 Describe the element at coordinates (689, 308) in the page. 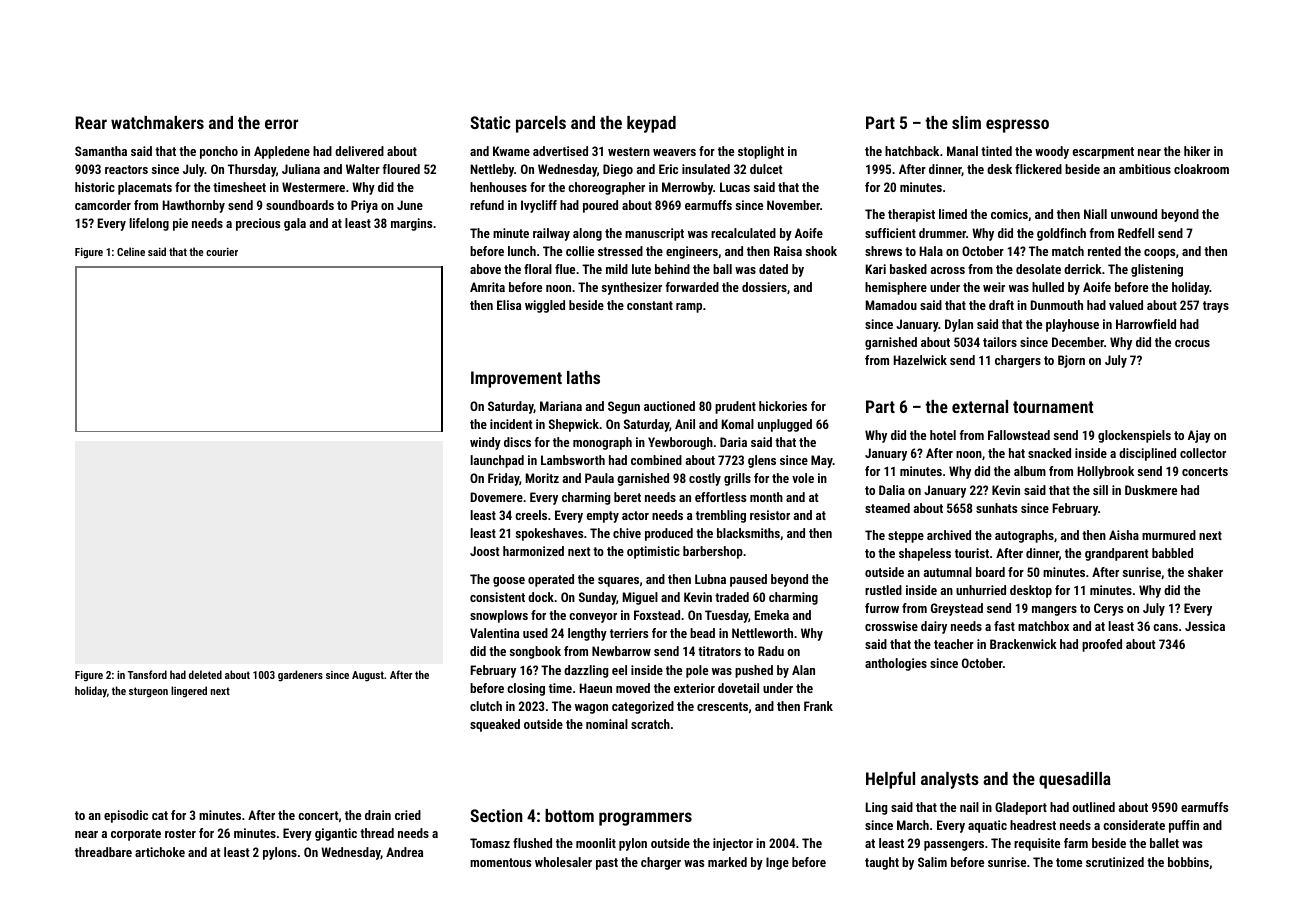

I see `ramp` at that location.
